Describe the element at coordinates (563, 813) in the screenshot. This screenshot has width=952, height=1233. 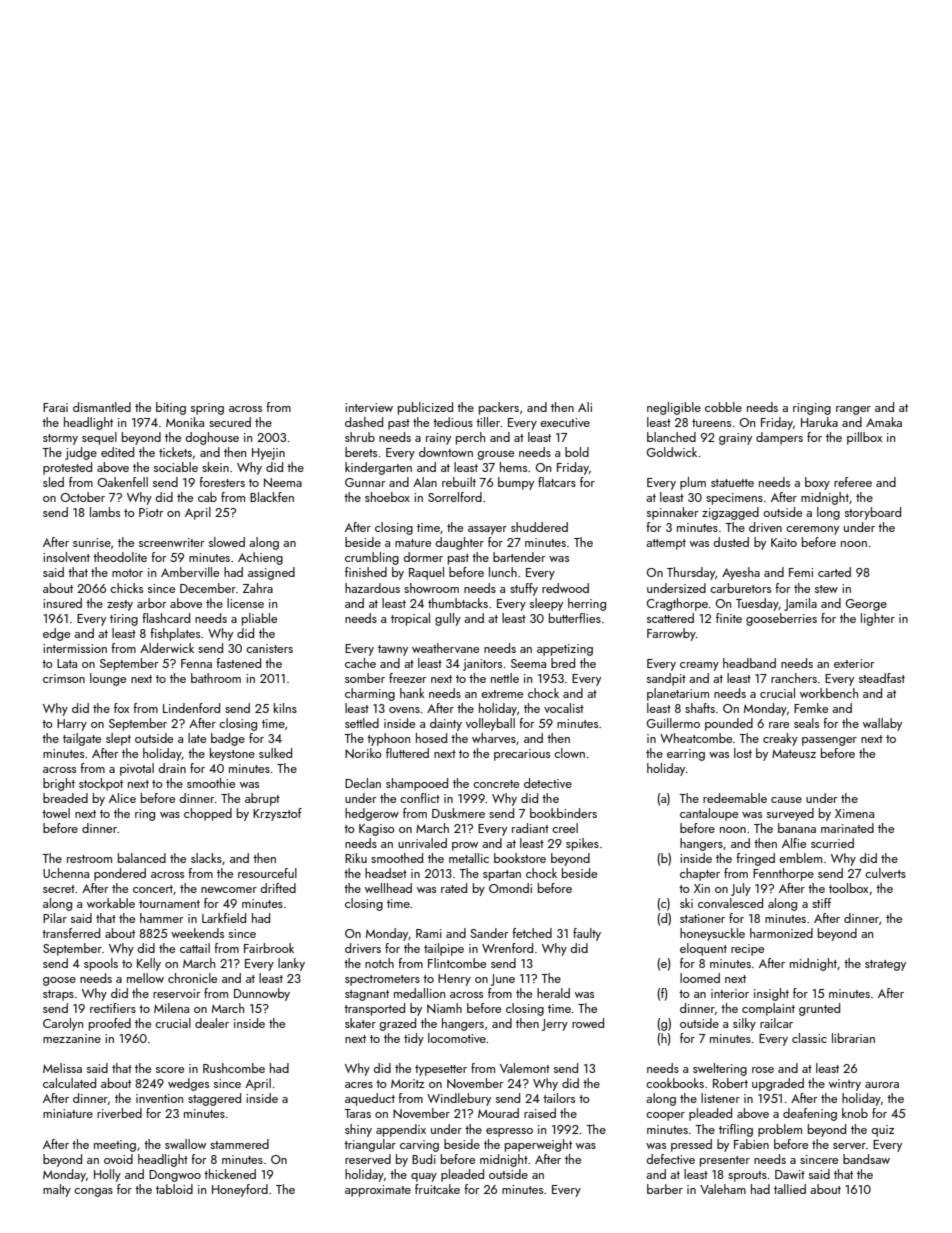
I see `bookbinders` at that location.
